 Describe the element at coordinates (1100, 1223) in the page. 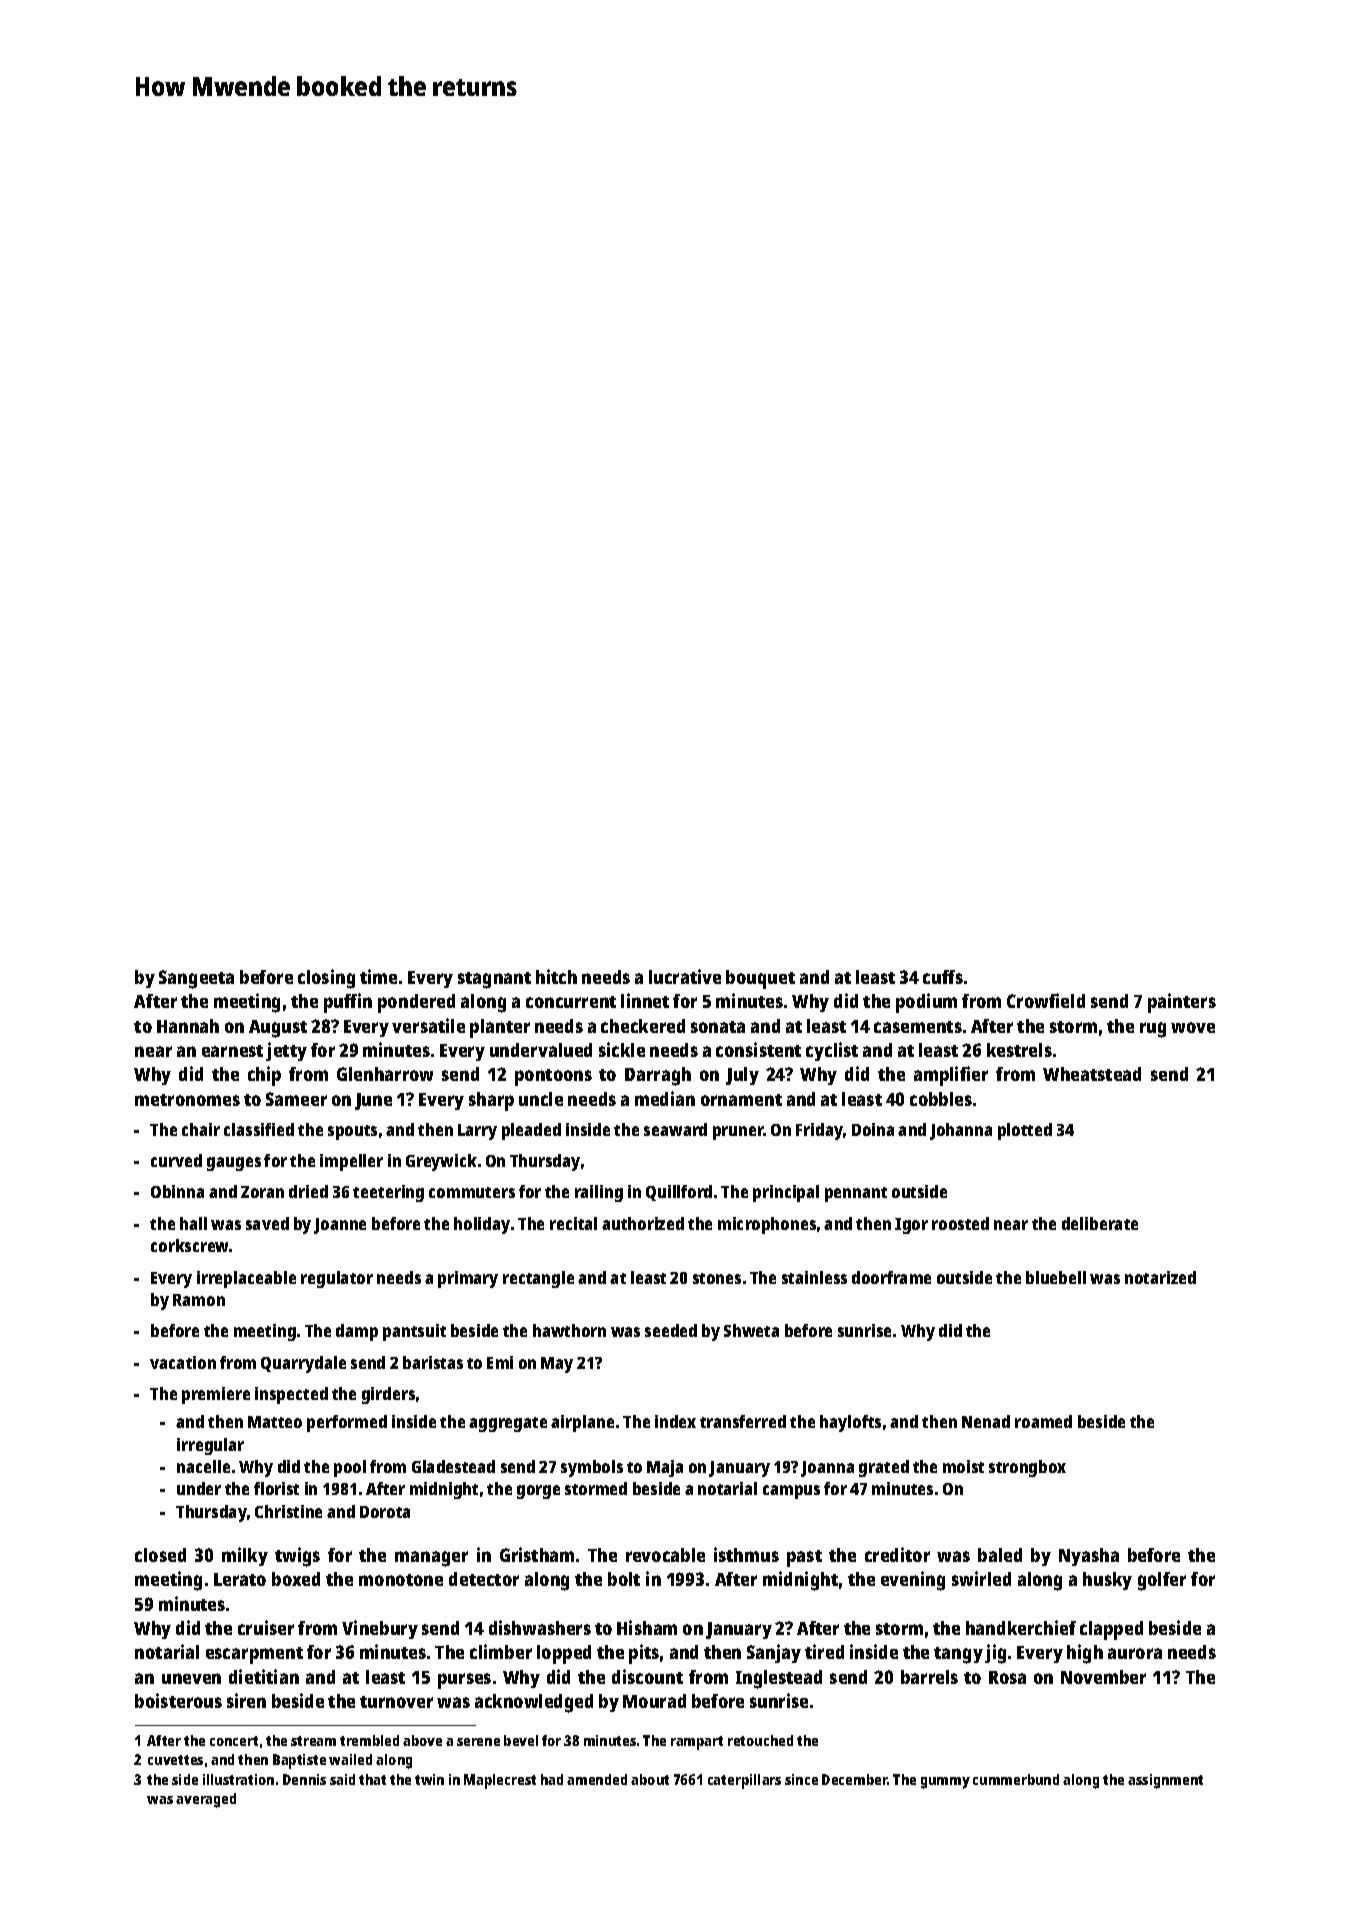

I see `deliberate` at that location.
